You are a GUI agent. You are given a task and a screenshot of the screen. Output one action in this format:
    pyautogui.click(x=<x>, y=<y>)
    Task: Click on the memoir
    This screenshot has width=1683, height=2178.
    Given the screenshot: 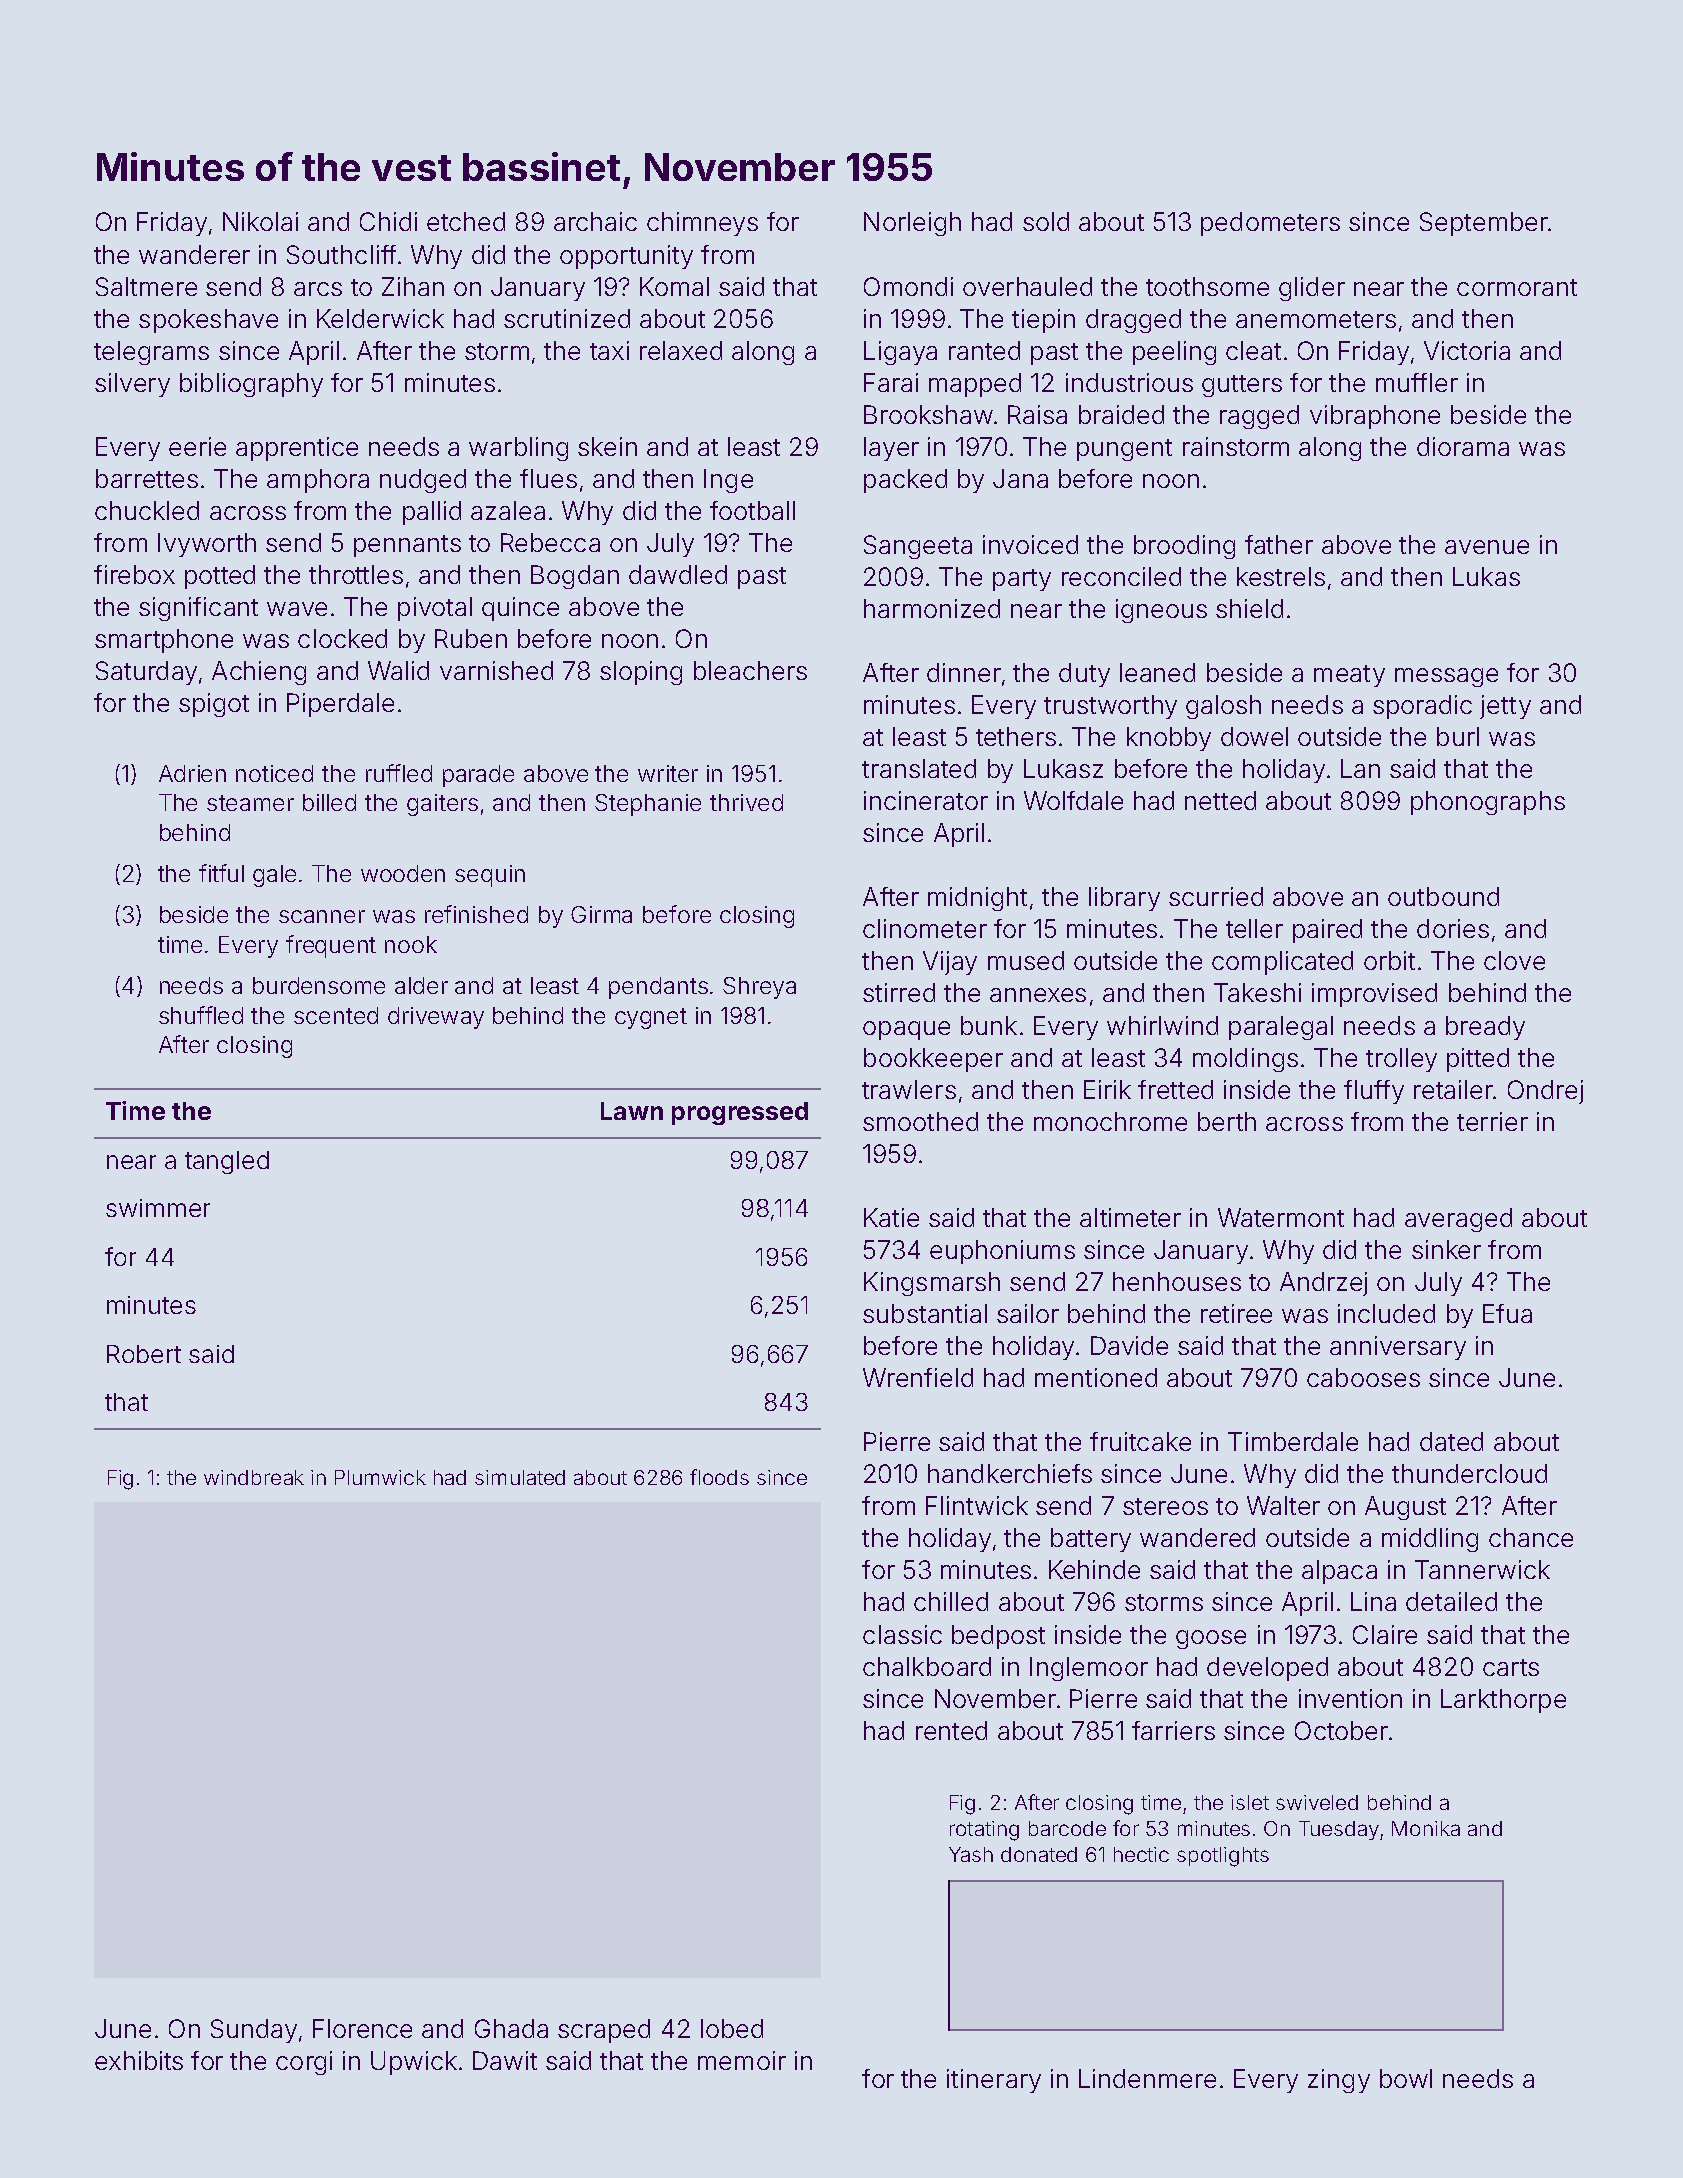 What is the action you would take?
    pyautogui.click(x=742, y=2060)
